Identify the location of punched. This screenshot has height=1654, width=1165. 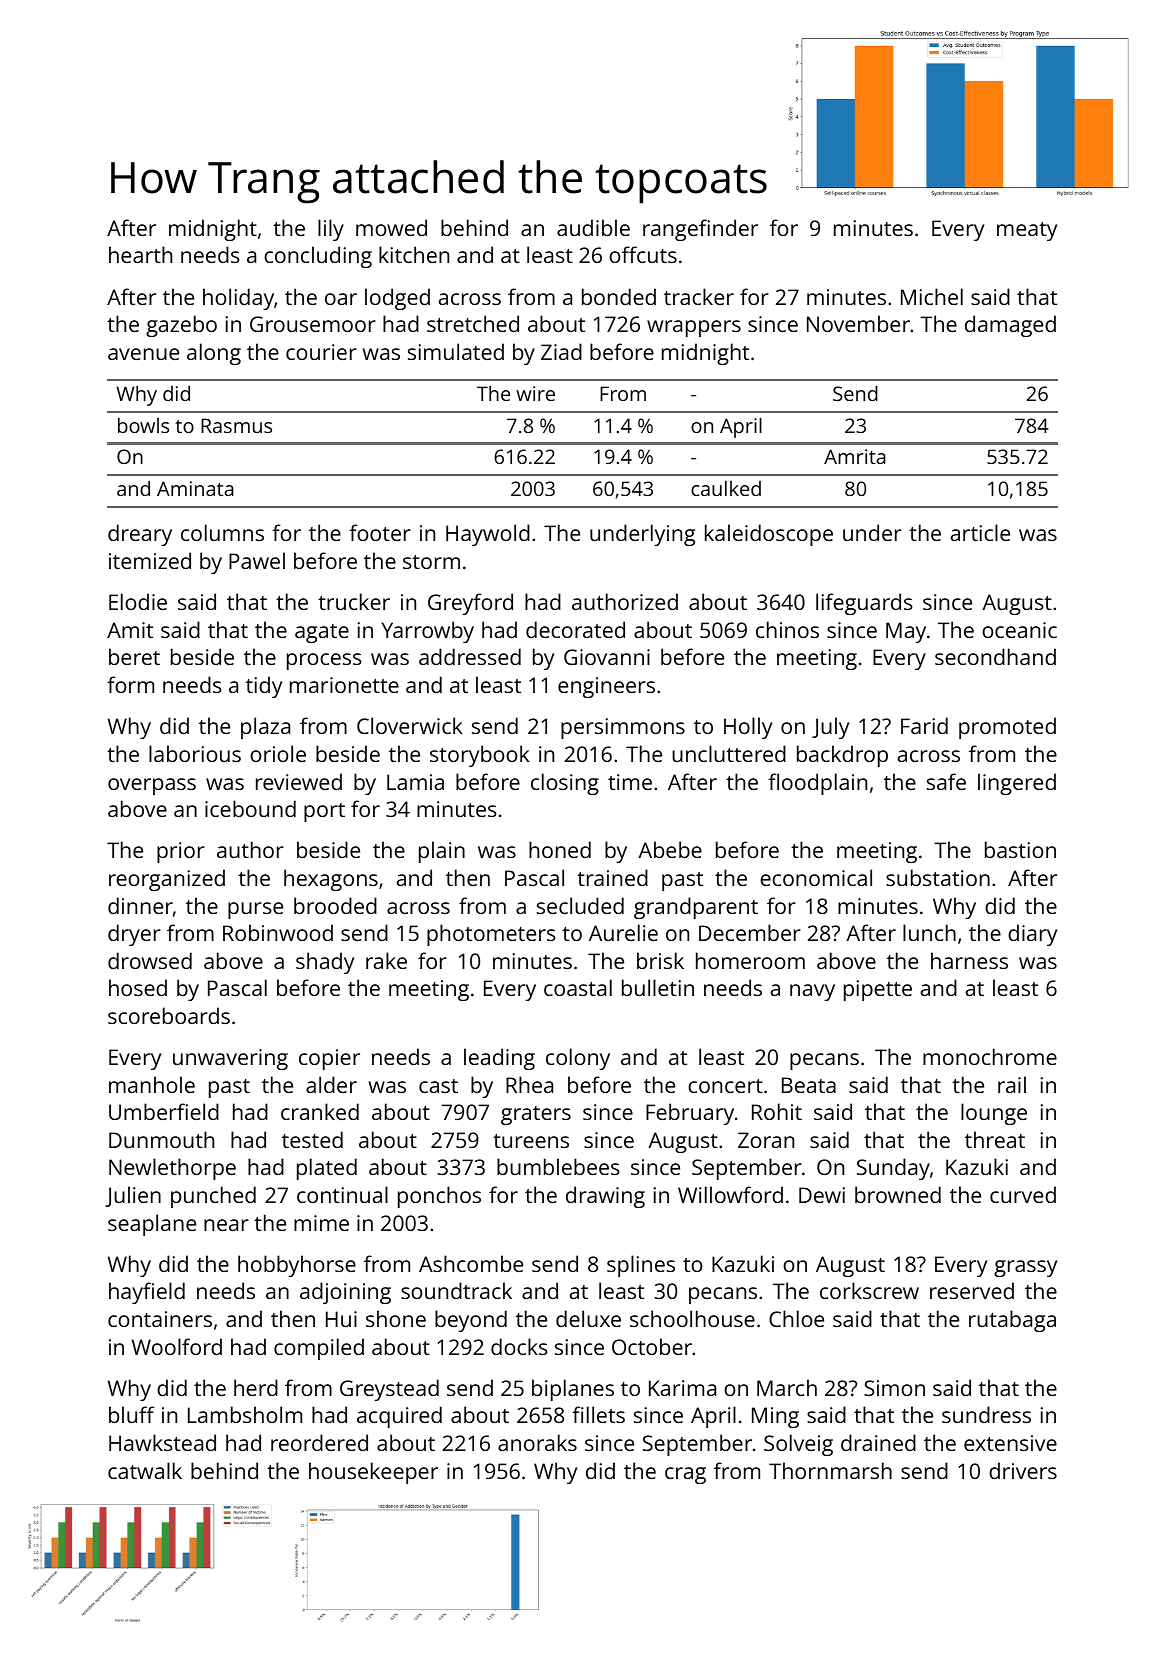
(213, 1197).
